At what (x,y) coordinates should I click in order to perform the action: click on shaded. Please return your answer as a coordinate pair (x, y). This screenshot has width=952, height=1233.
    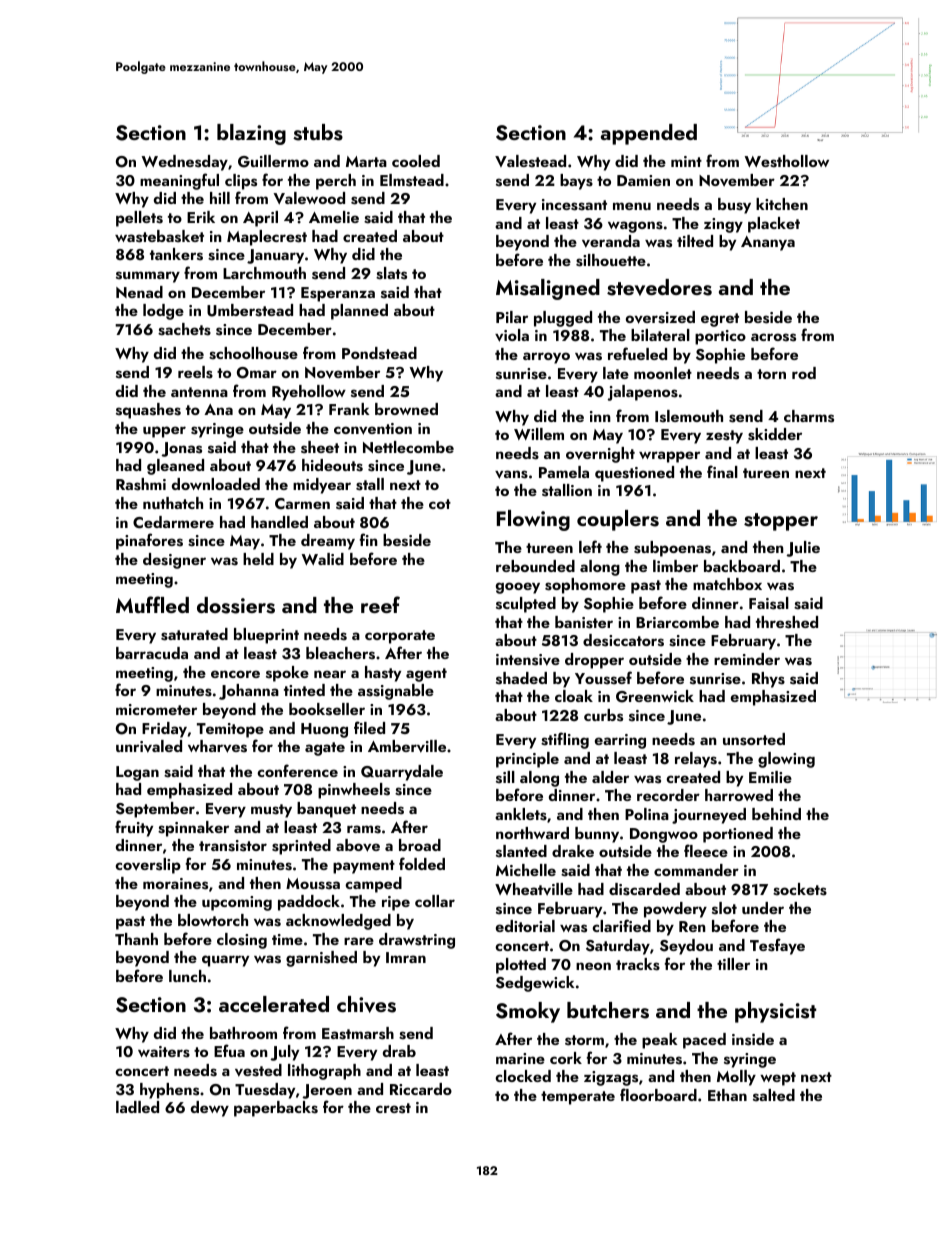
    Looking at the image, I should click on (521, 678).
